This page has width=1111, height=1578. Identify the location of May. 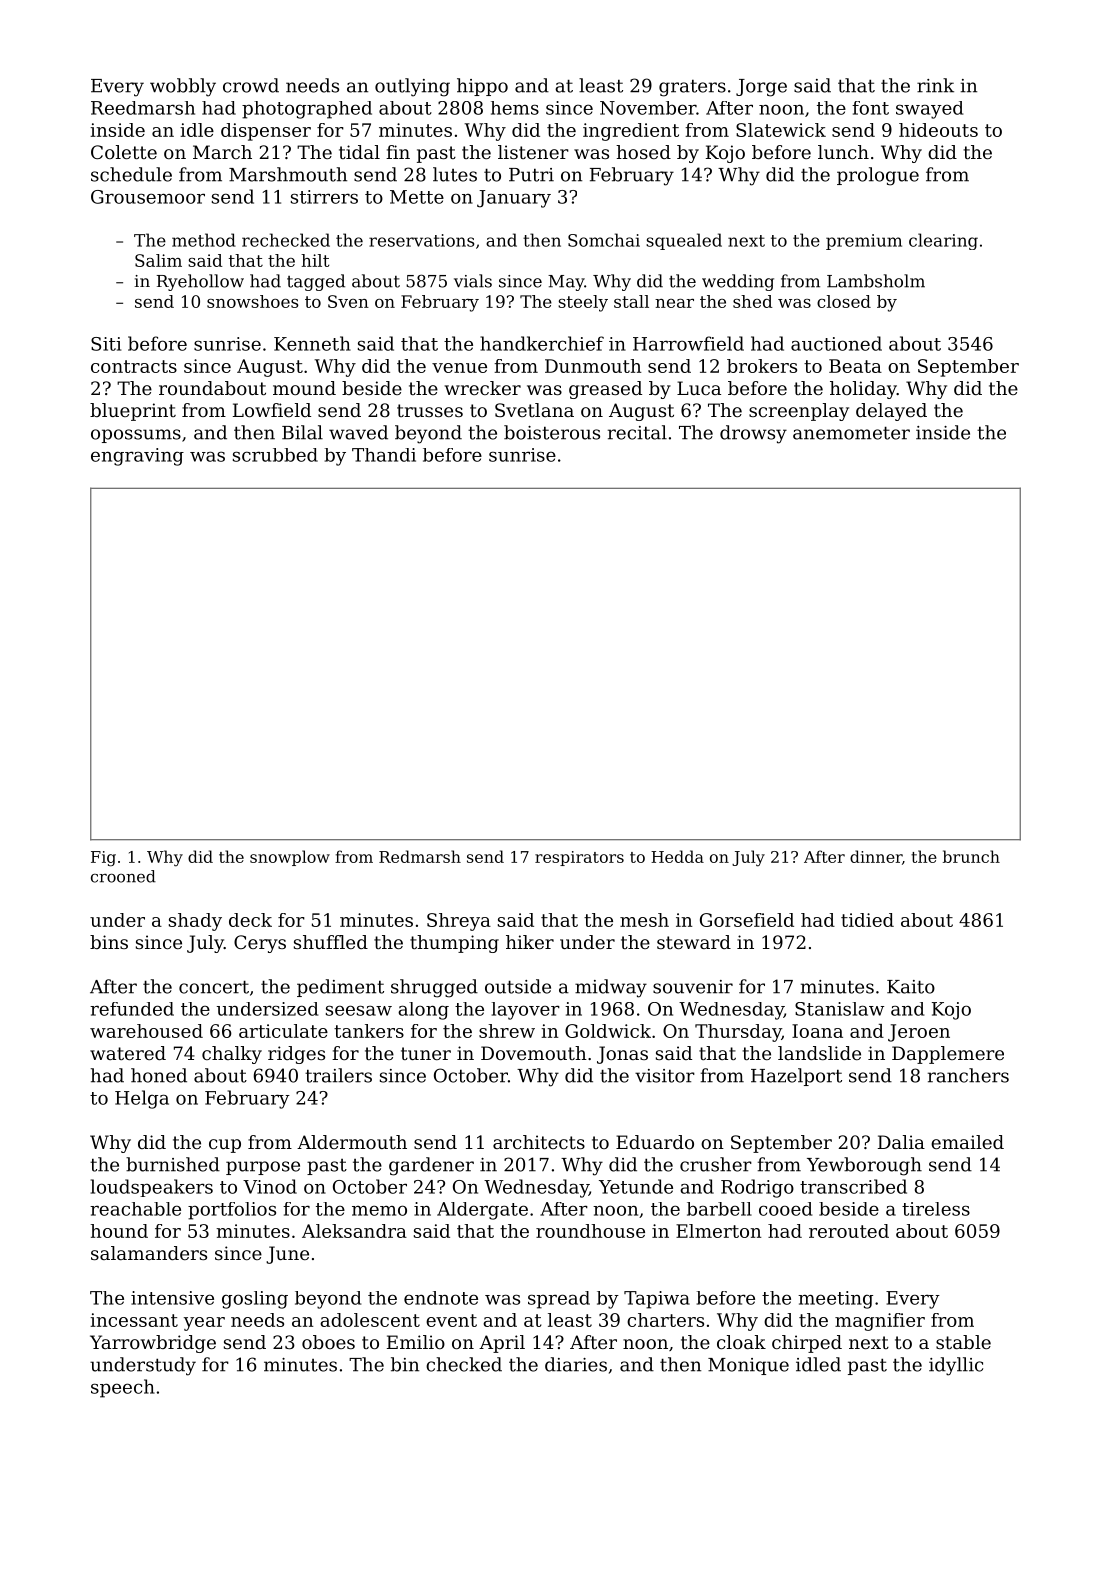
(566, 283).
